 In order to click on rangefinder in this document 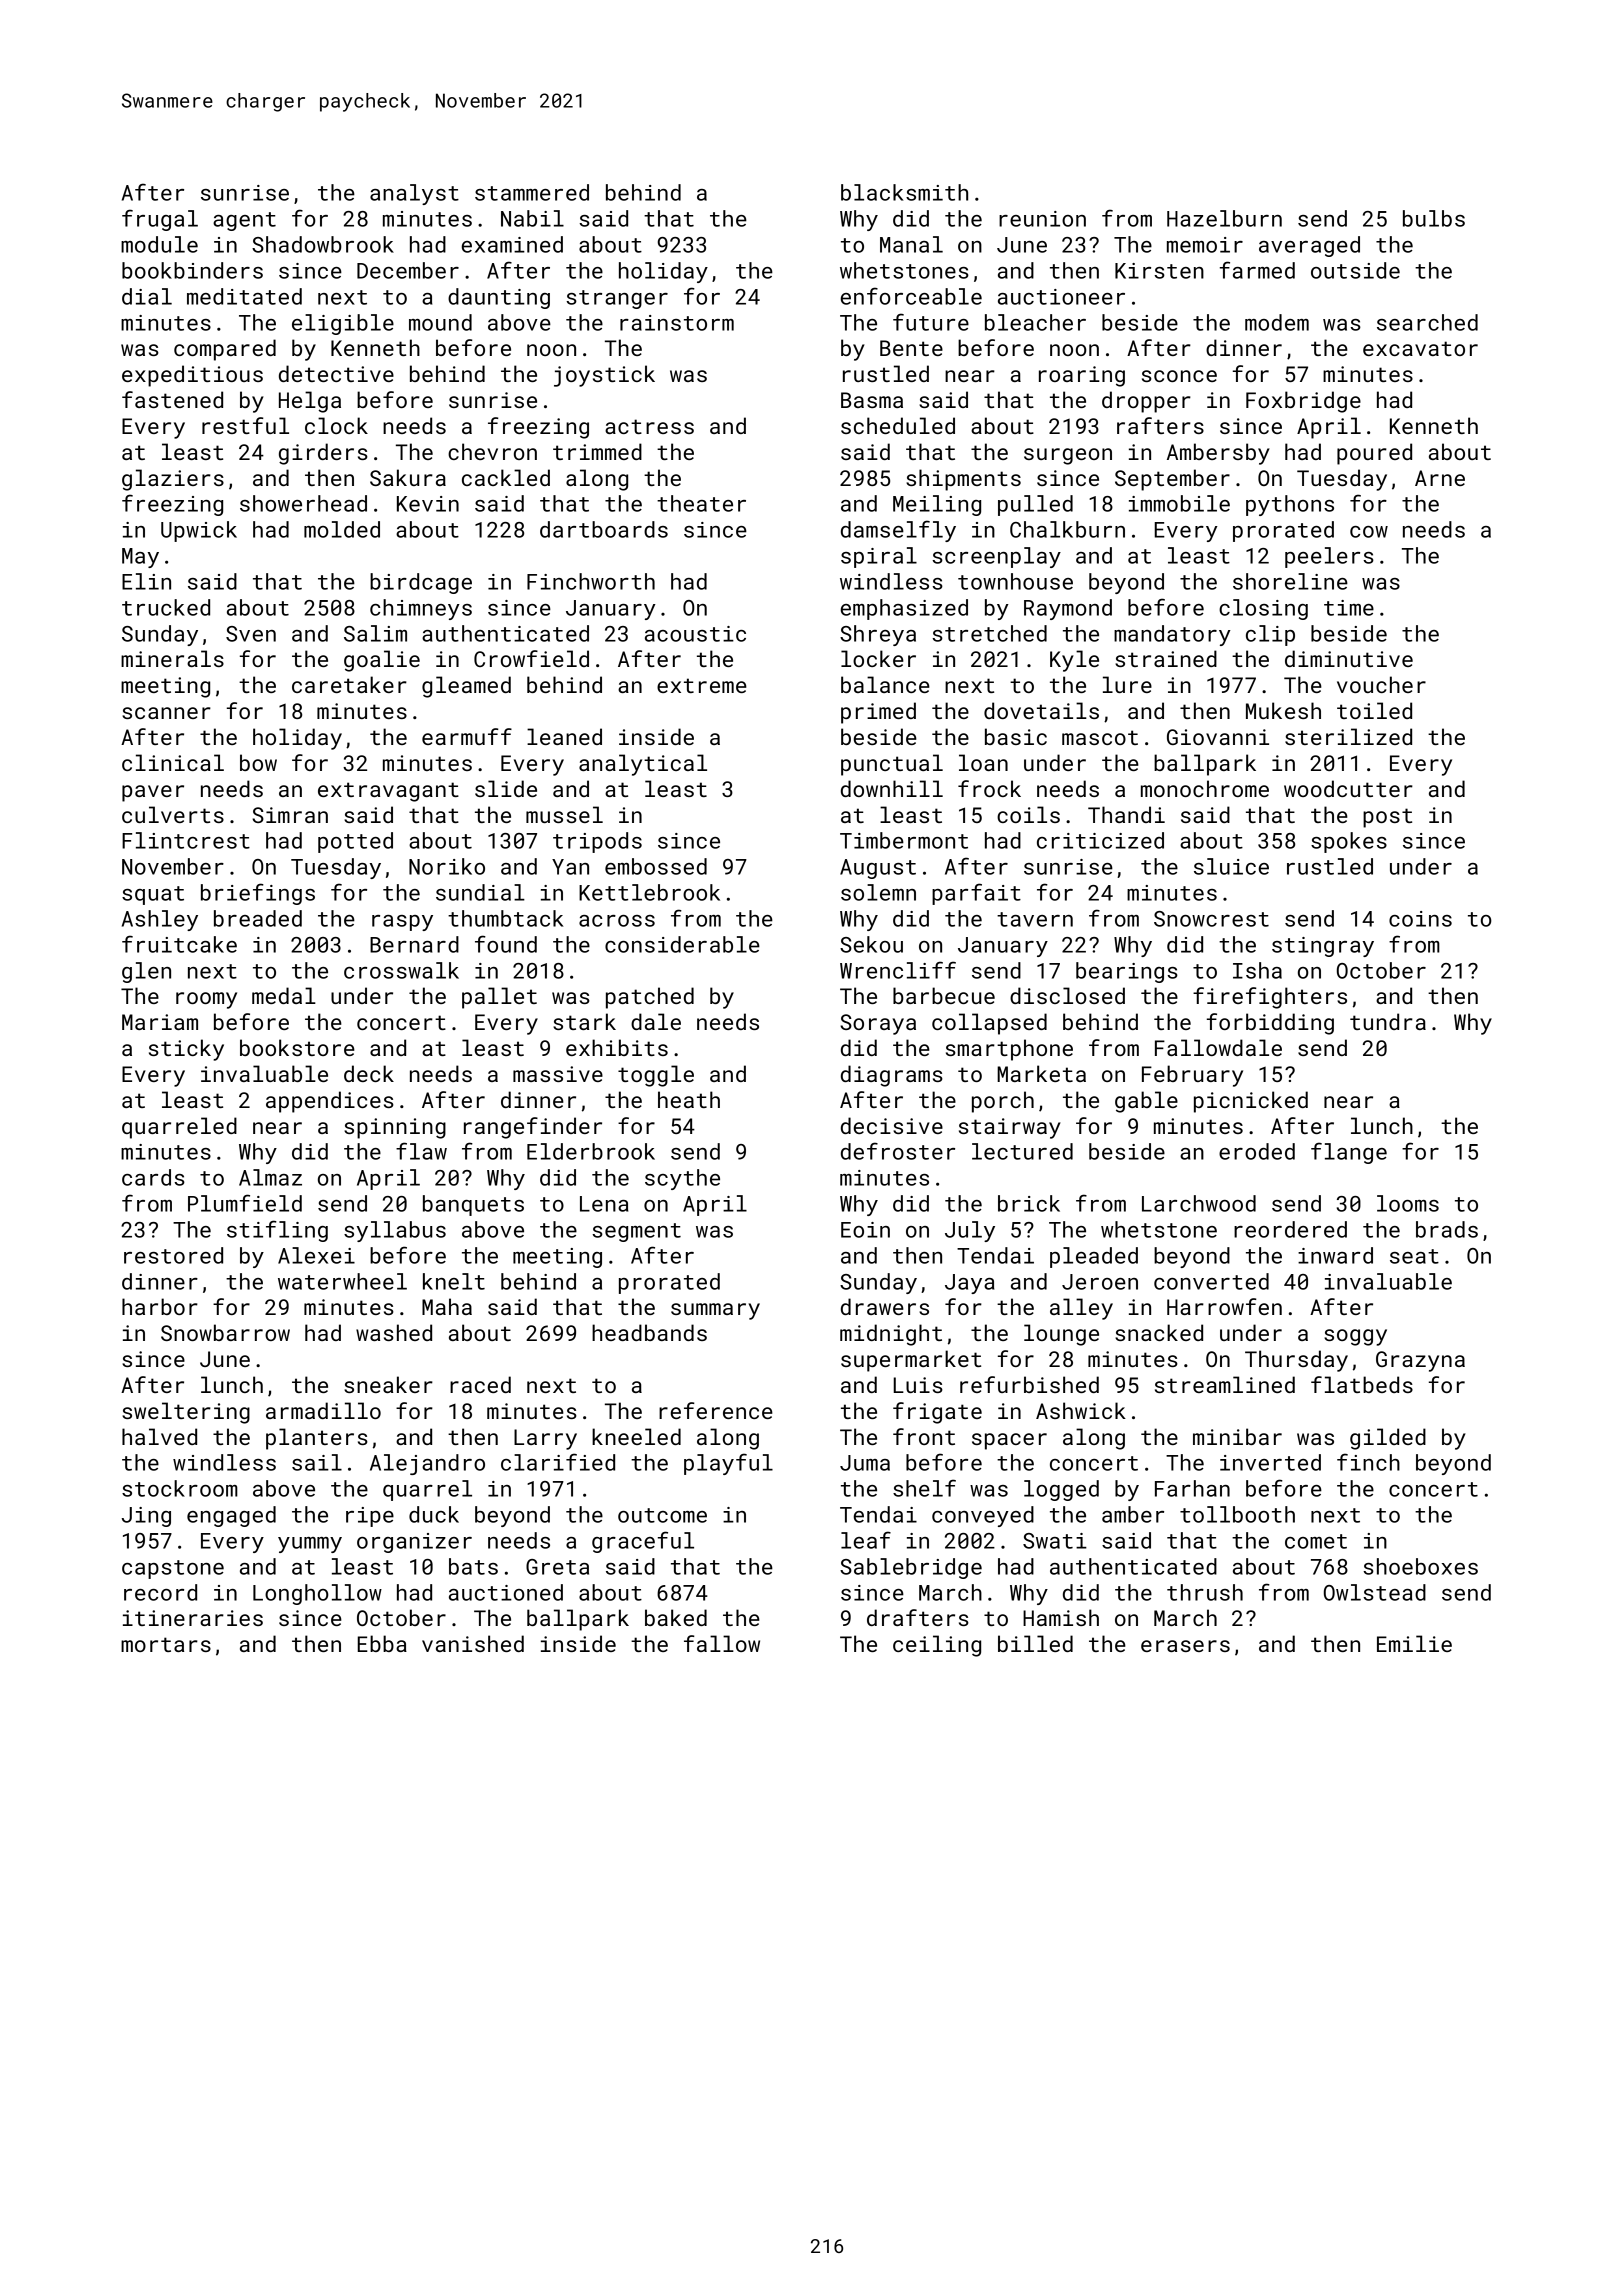, I will do `click(533, 1128)`.
